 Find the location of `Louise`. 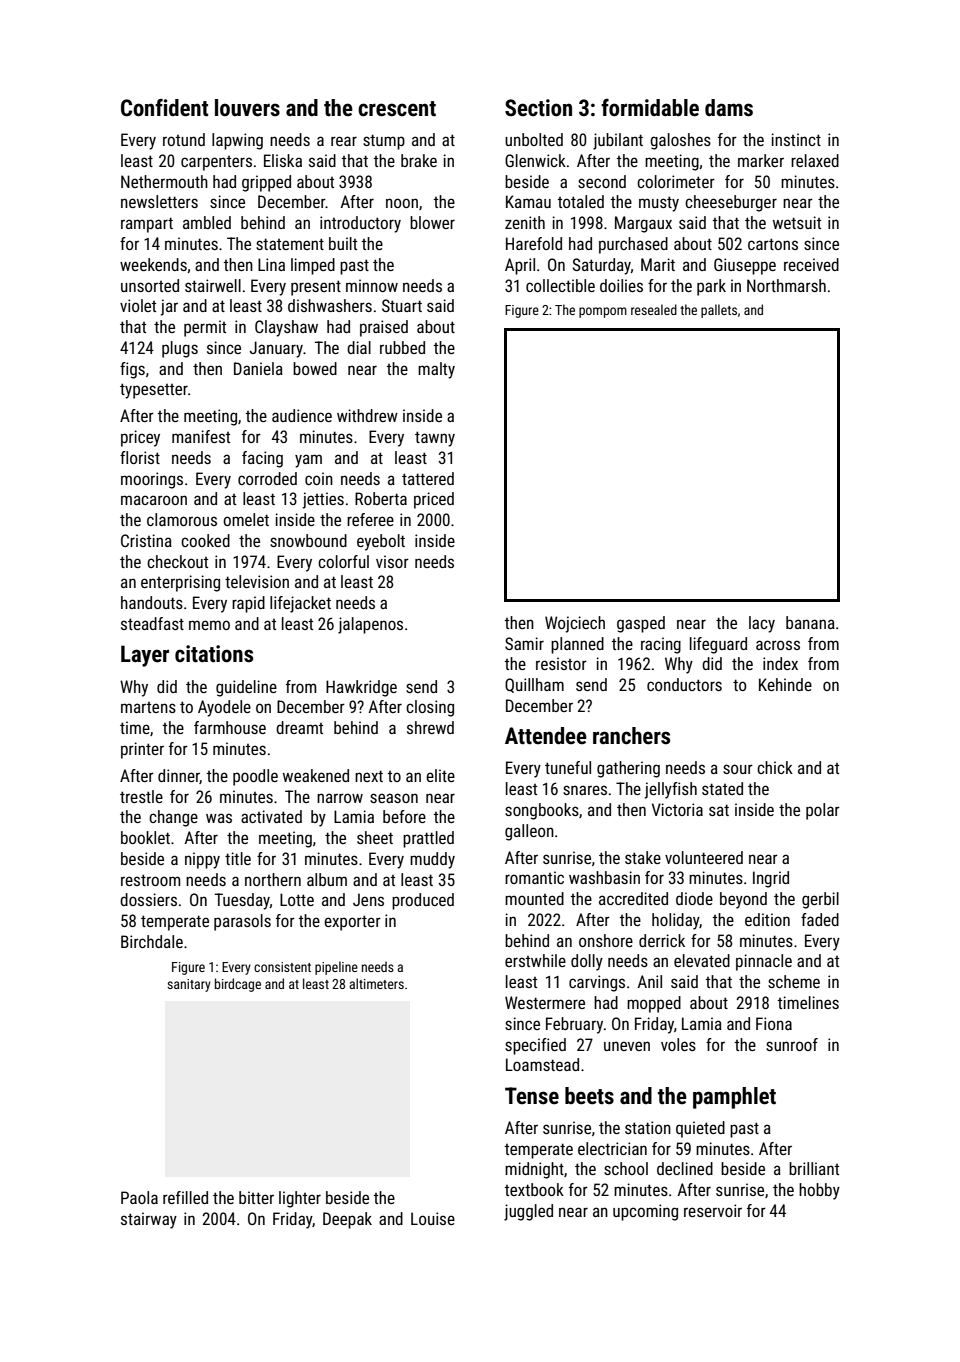

Louise is located at coordinates (433, 1218).
